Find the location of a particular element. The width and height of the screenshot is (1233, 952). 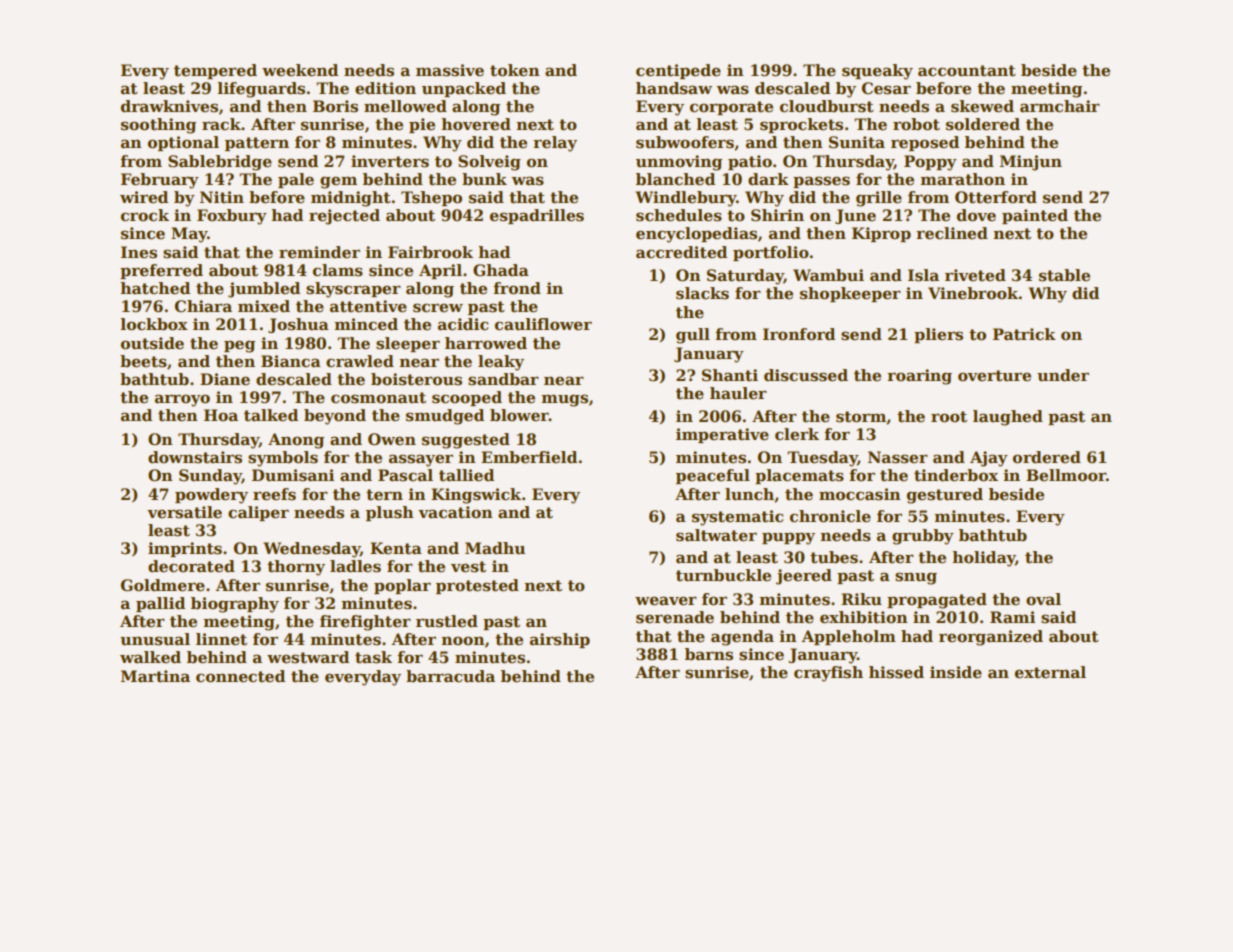

centipede is located at coordinates (678, 71).
